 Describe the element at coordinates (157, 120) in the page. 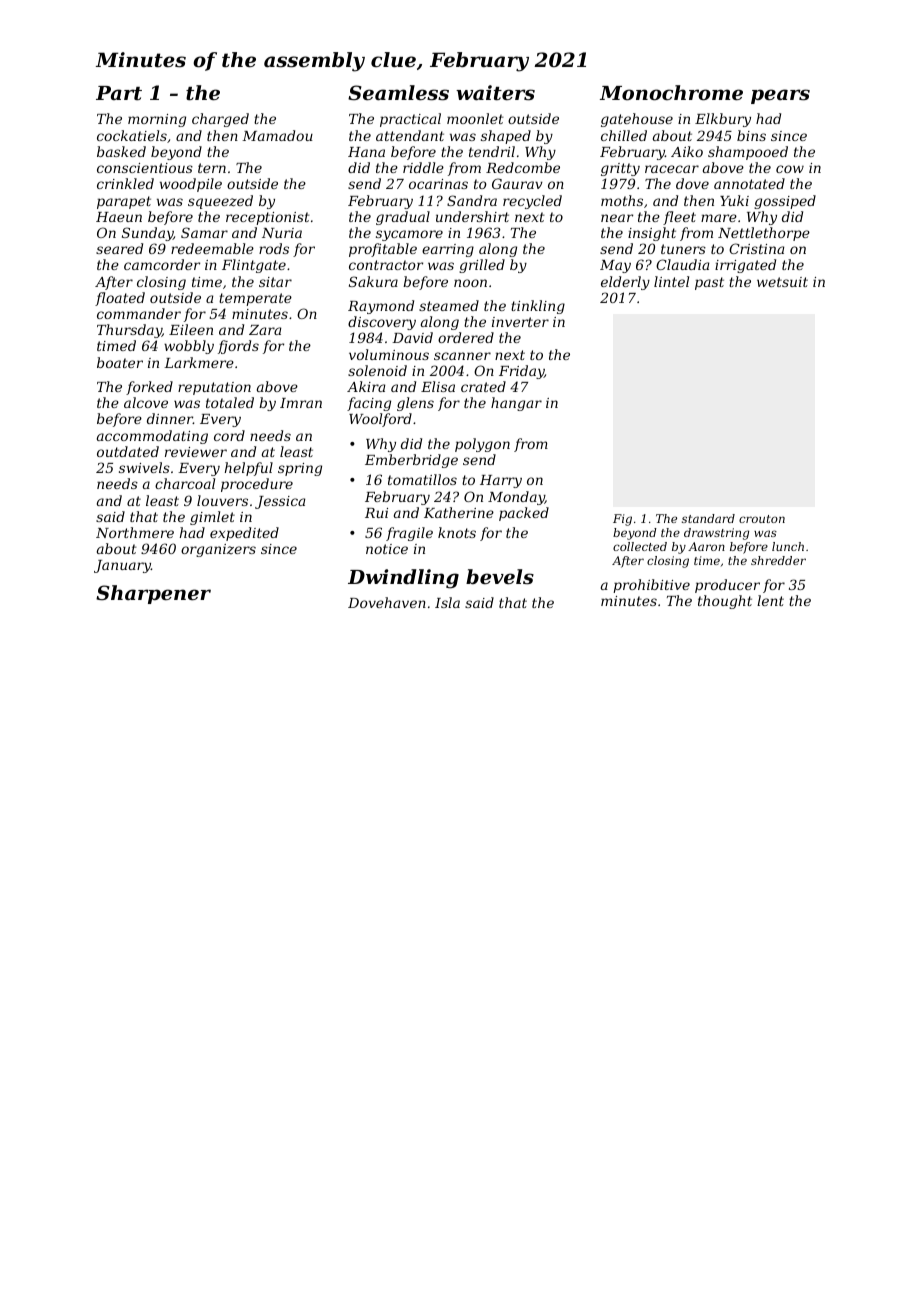

I see `morning` at that location.
